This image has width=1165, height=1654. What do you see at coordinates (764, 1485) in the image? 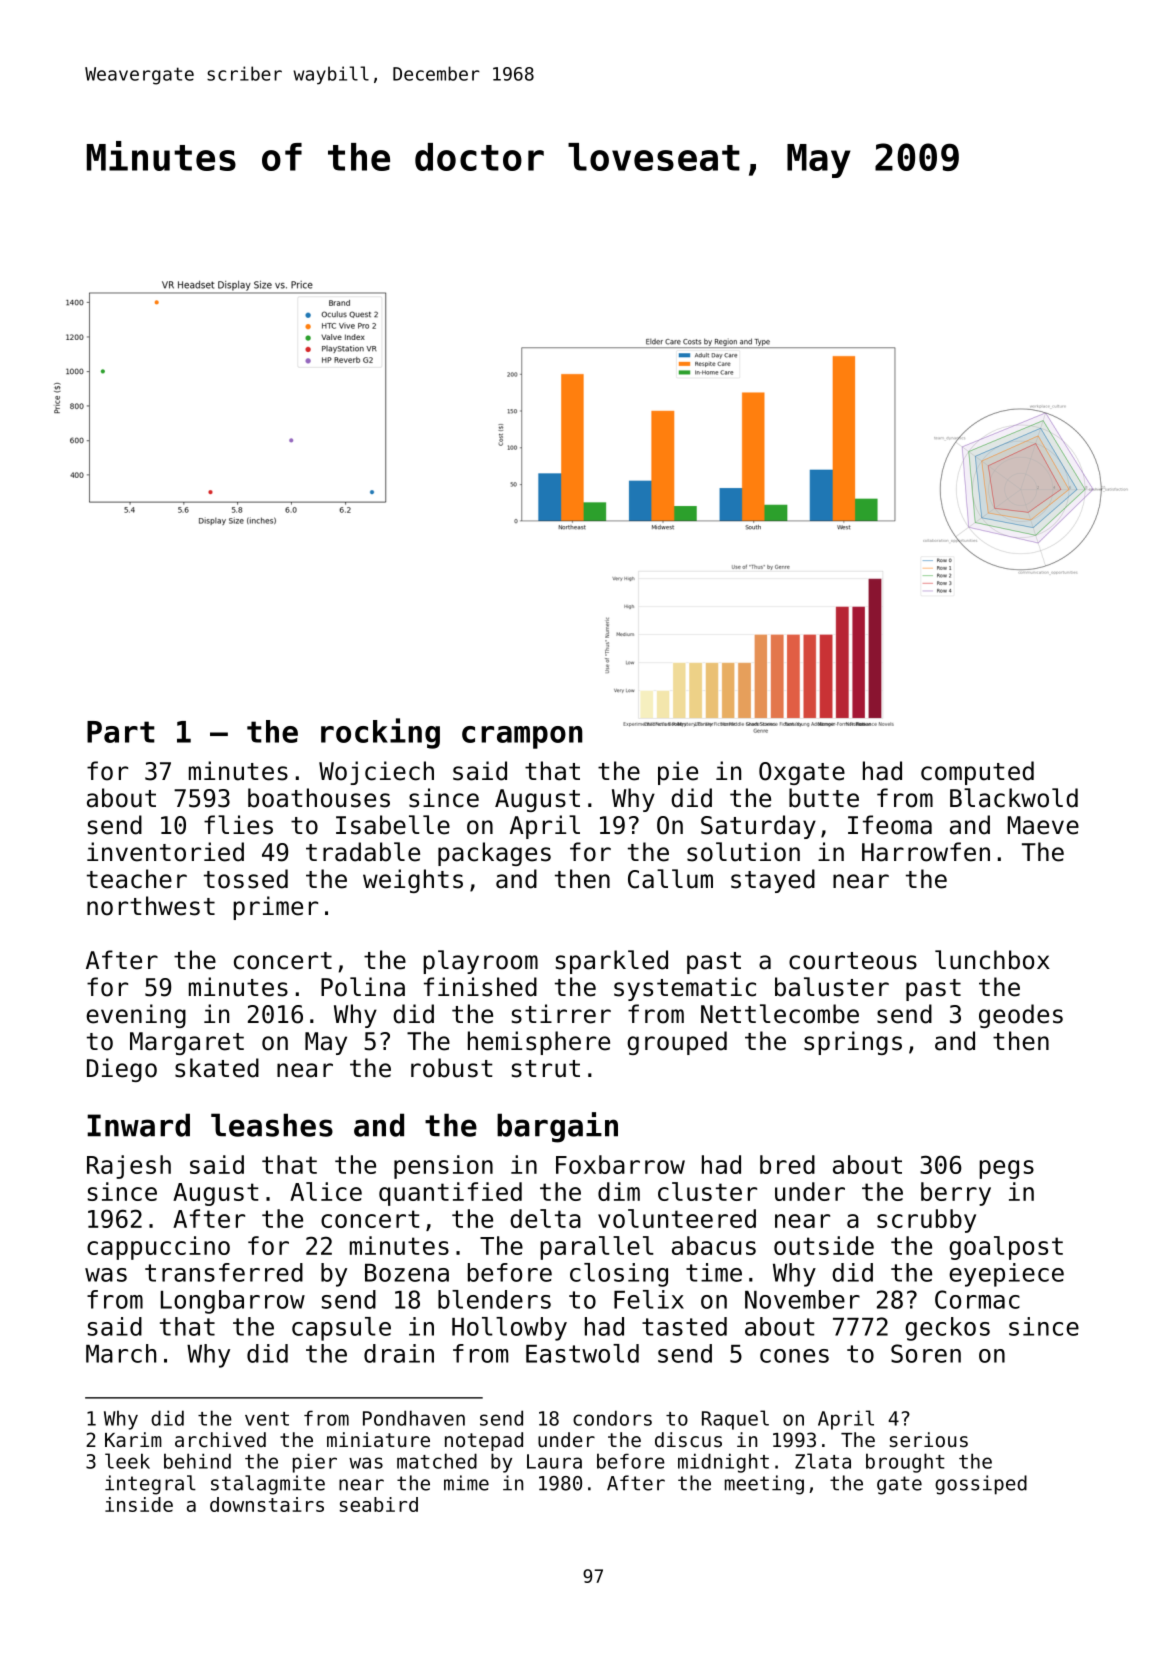
I see `meeting` at bounding box center [764, 1485].
